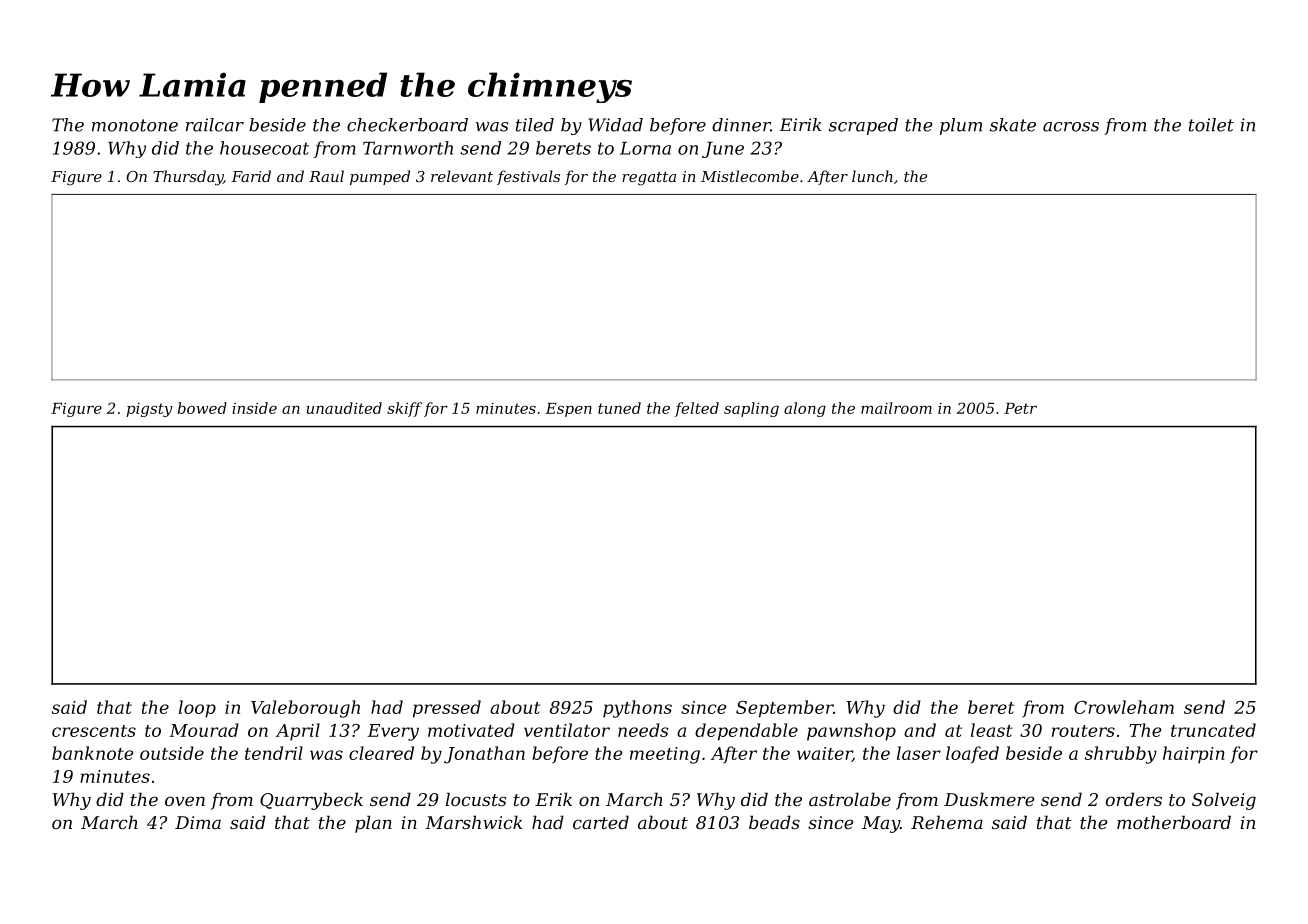  Describe the element at coordinates (202, 408) in the screenshot. I see `bowed` at that location.
